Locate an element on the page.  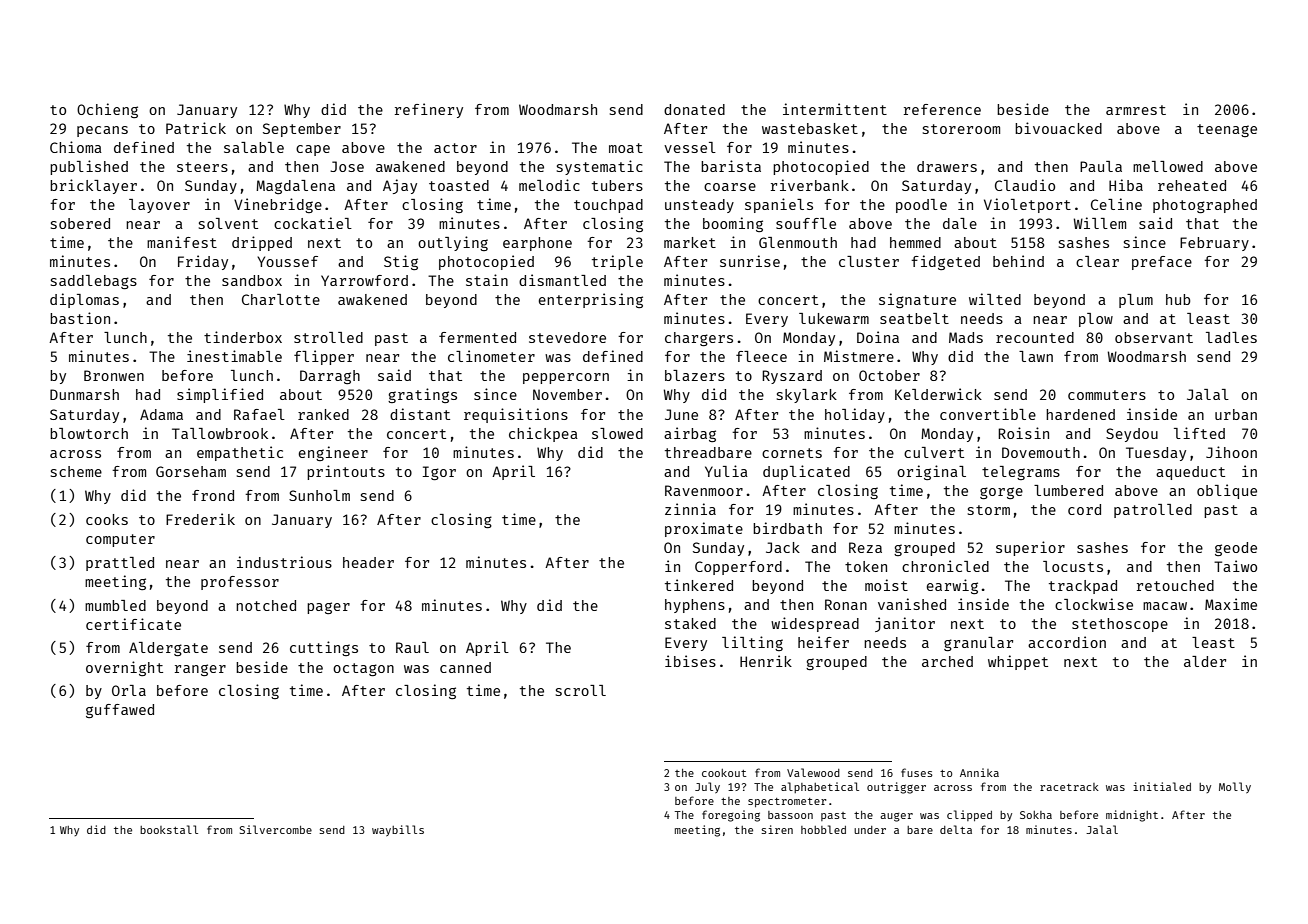
waybills is located at coordinates (398, 830).
